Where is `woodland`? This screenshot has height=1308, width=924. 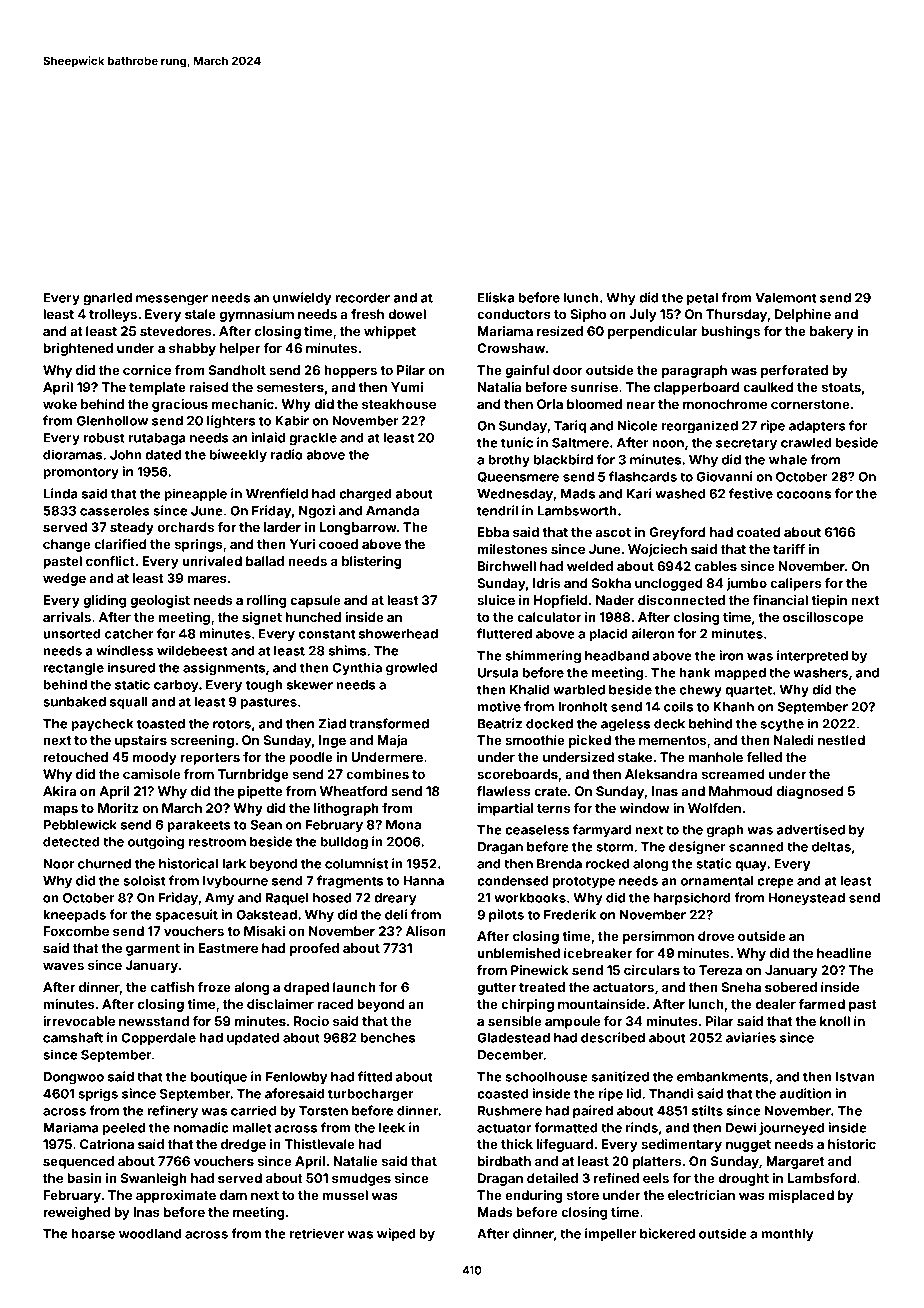 woodland is located at coordinates (150, 1234).
